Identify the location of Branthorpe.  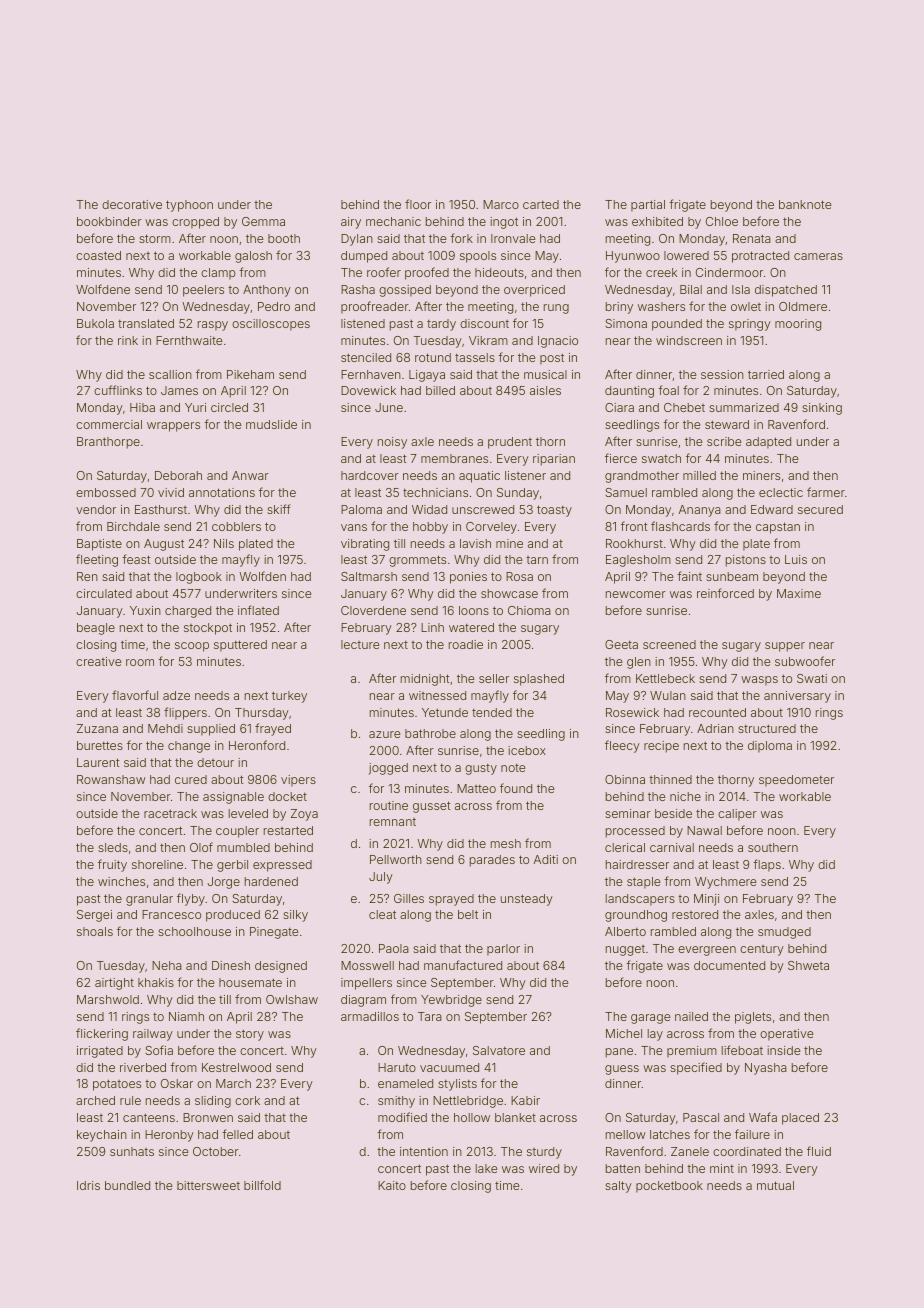
(108, 443).
